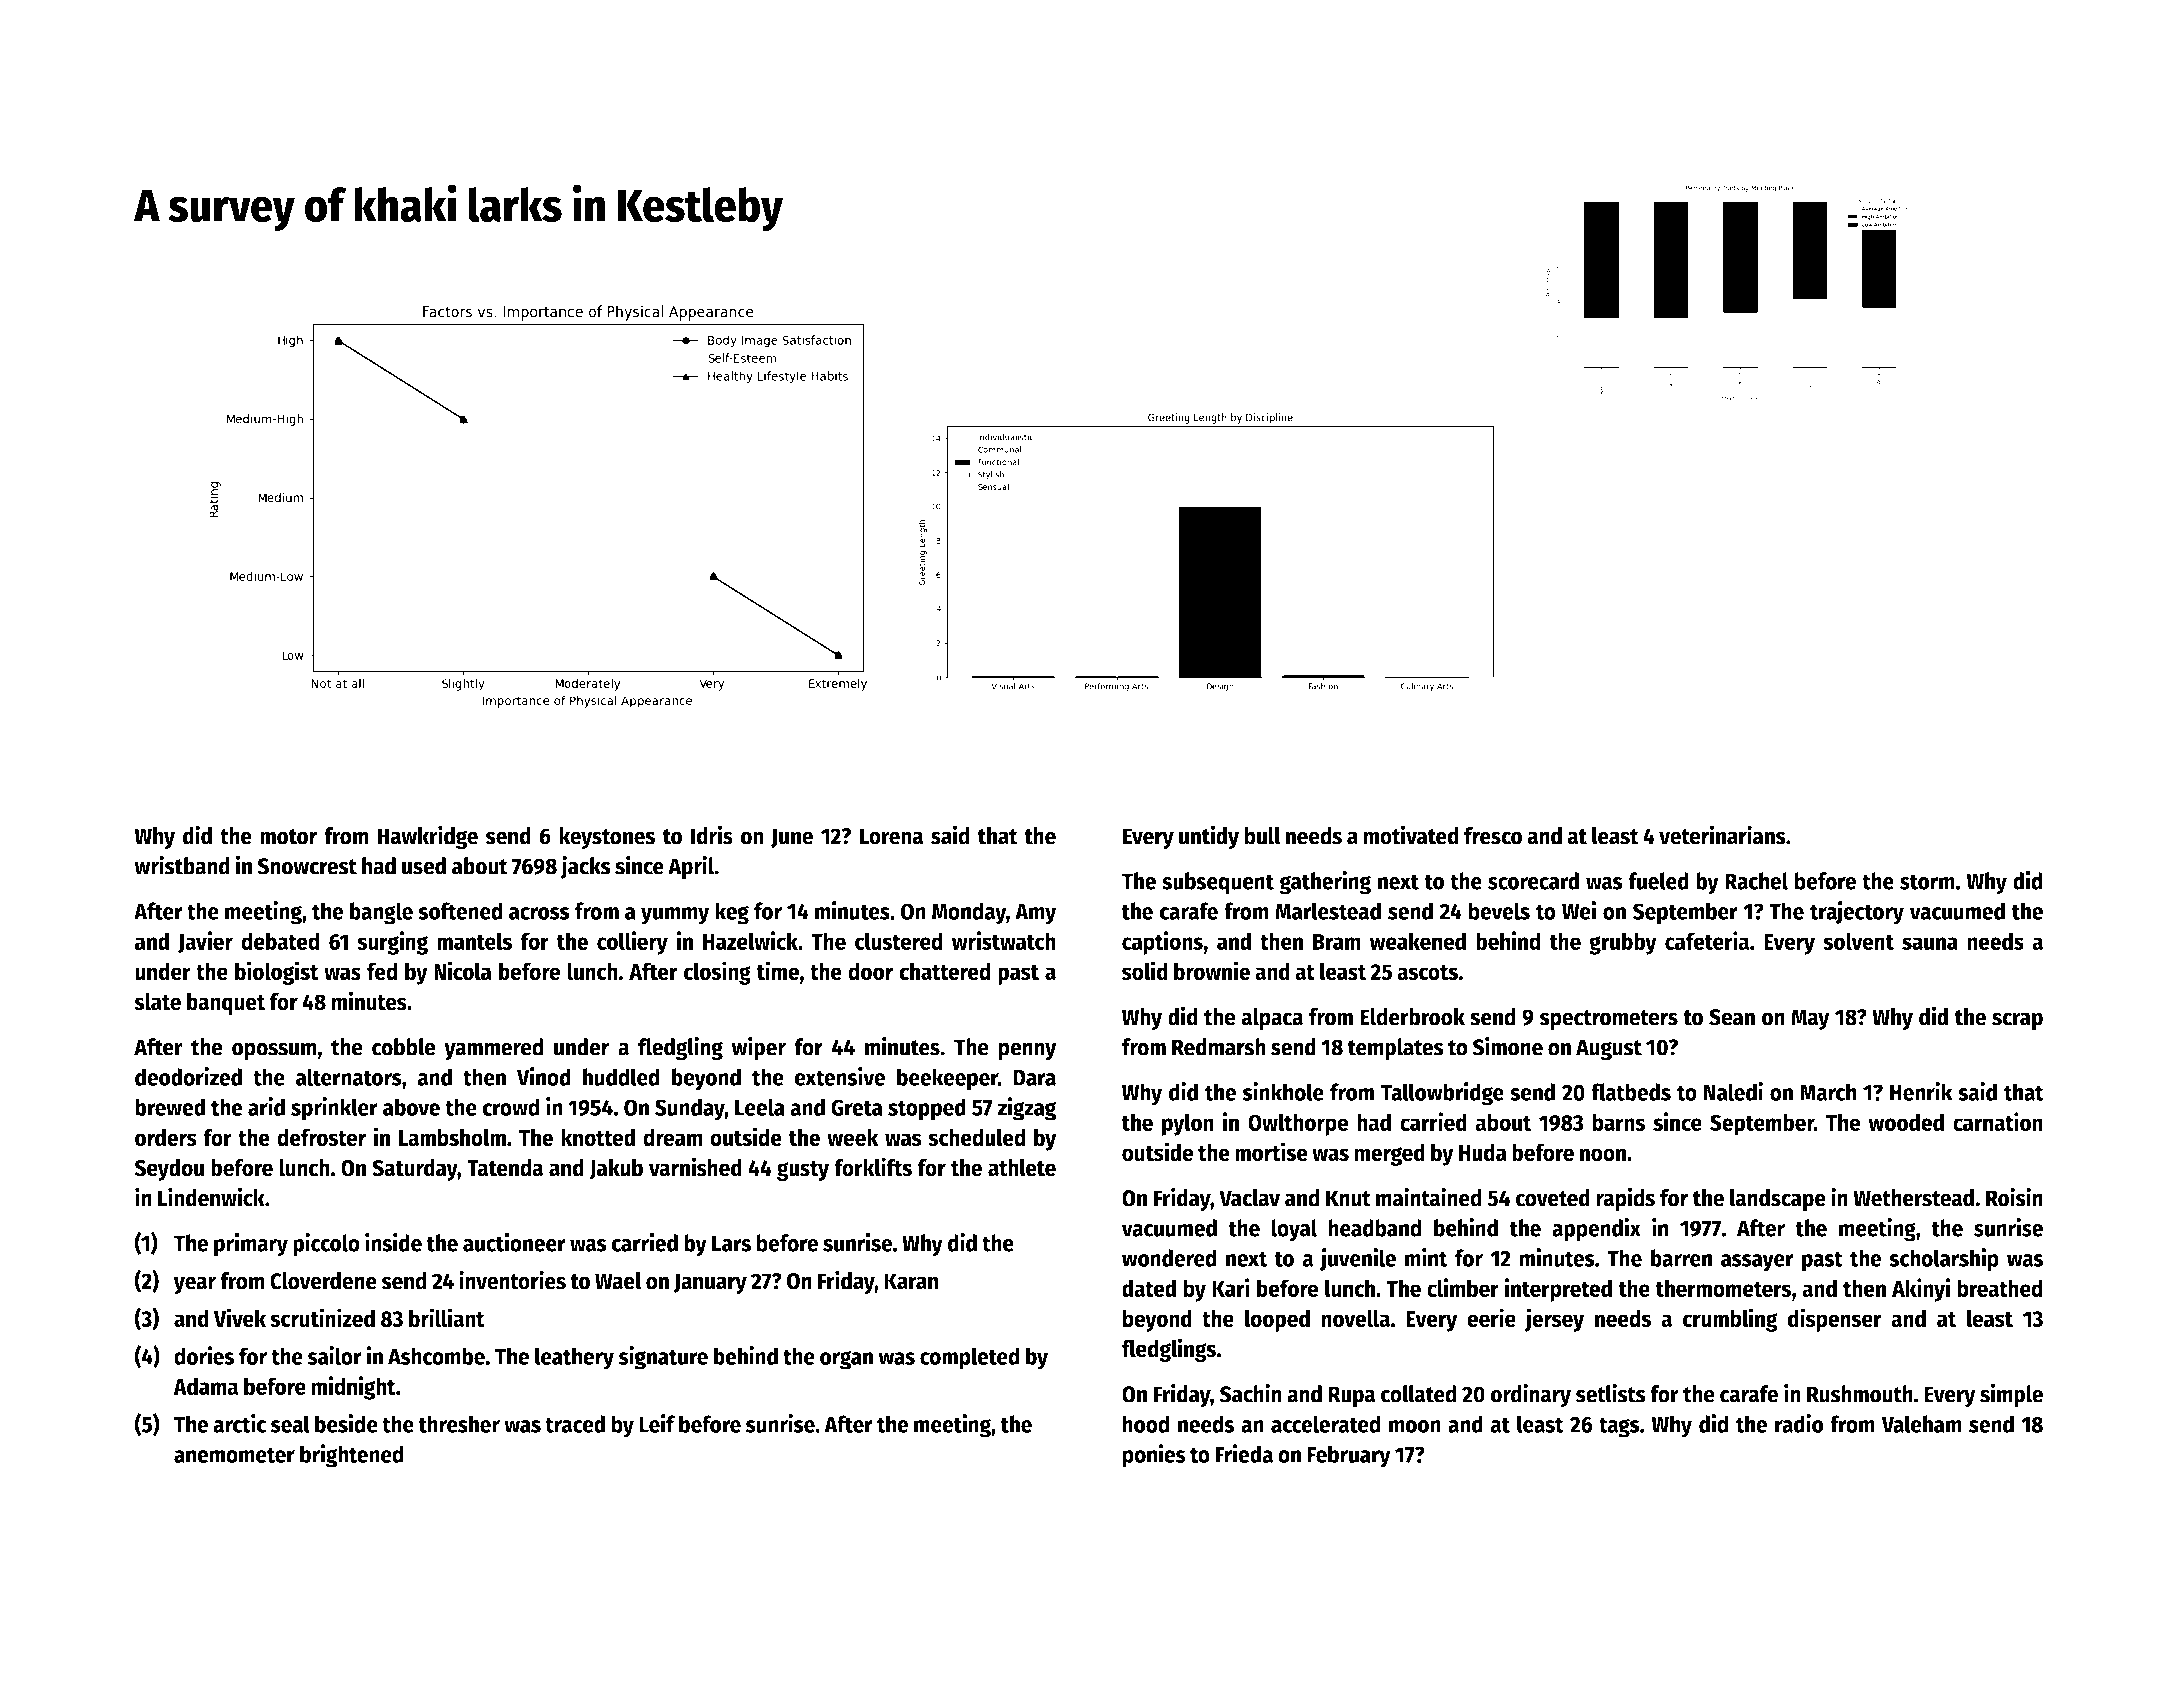 The width and height of the screenshot is (2178, 1683). What do you see at coordinates (427, 837) in the screenshot?
I see `Hawkridge` at bounding box center [427, 837].
